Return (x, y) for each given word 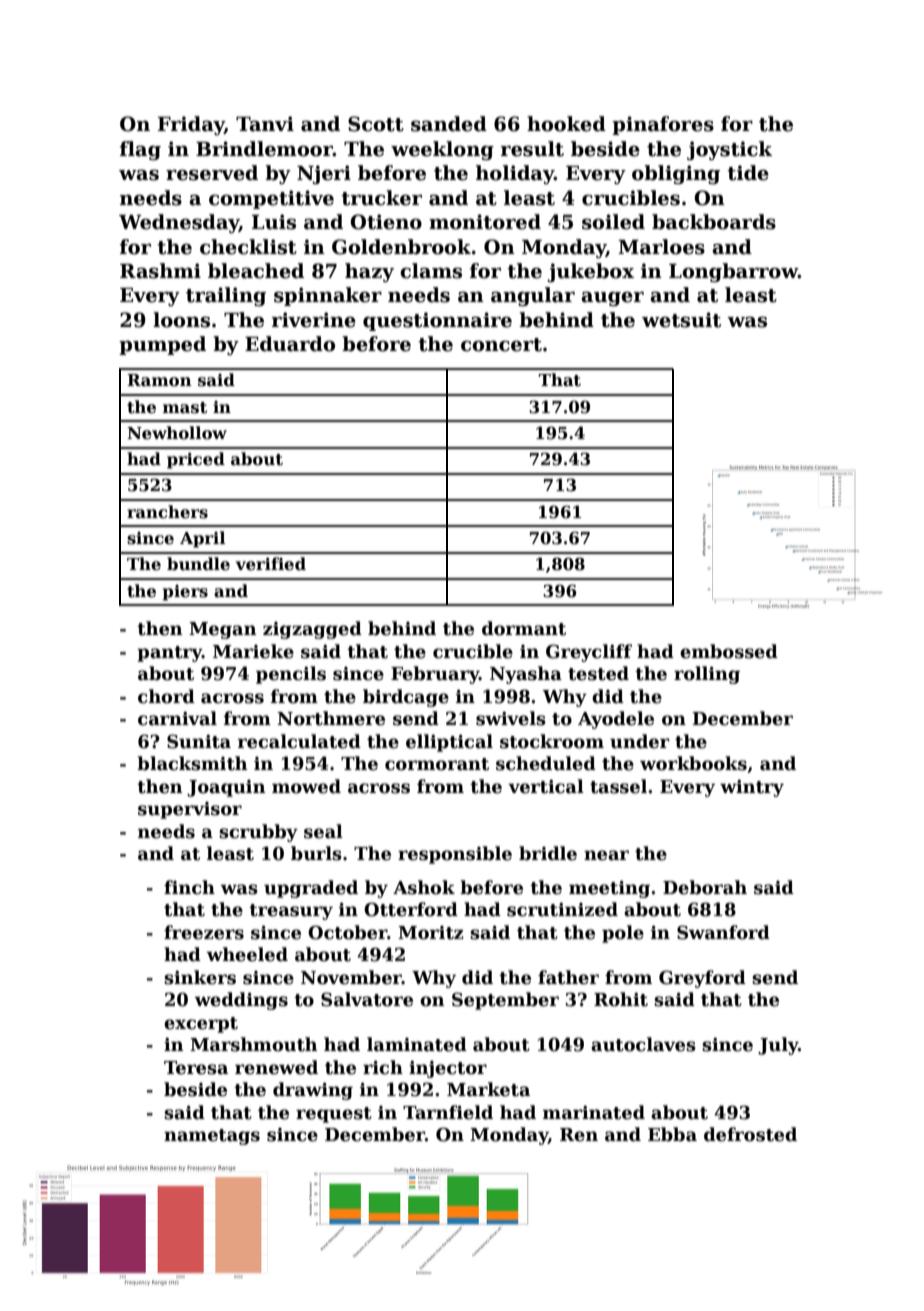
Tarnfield (448, 1112)
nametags (212, 1137)
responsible (455, 855)
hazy (369, 272)
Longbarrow (733, 272)
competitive (271, 199)
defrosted (750, 1134)
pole (623, 934)
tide (748, 173)
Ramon (159, 380)
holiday (515, 174)
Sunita (199, 741)
